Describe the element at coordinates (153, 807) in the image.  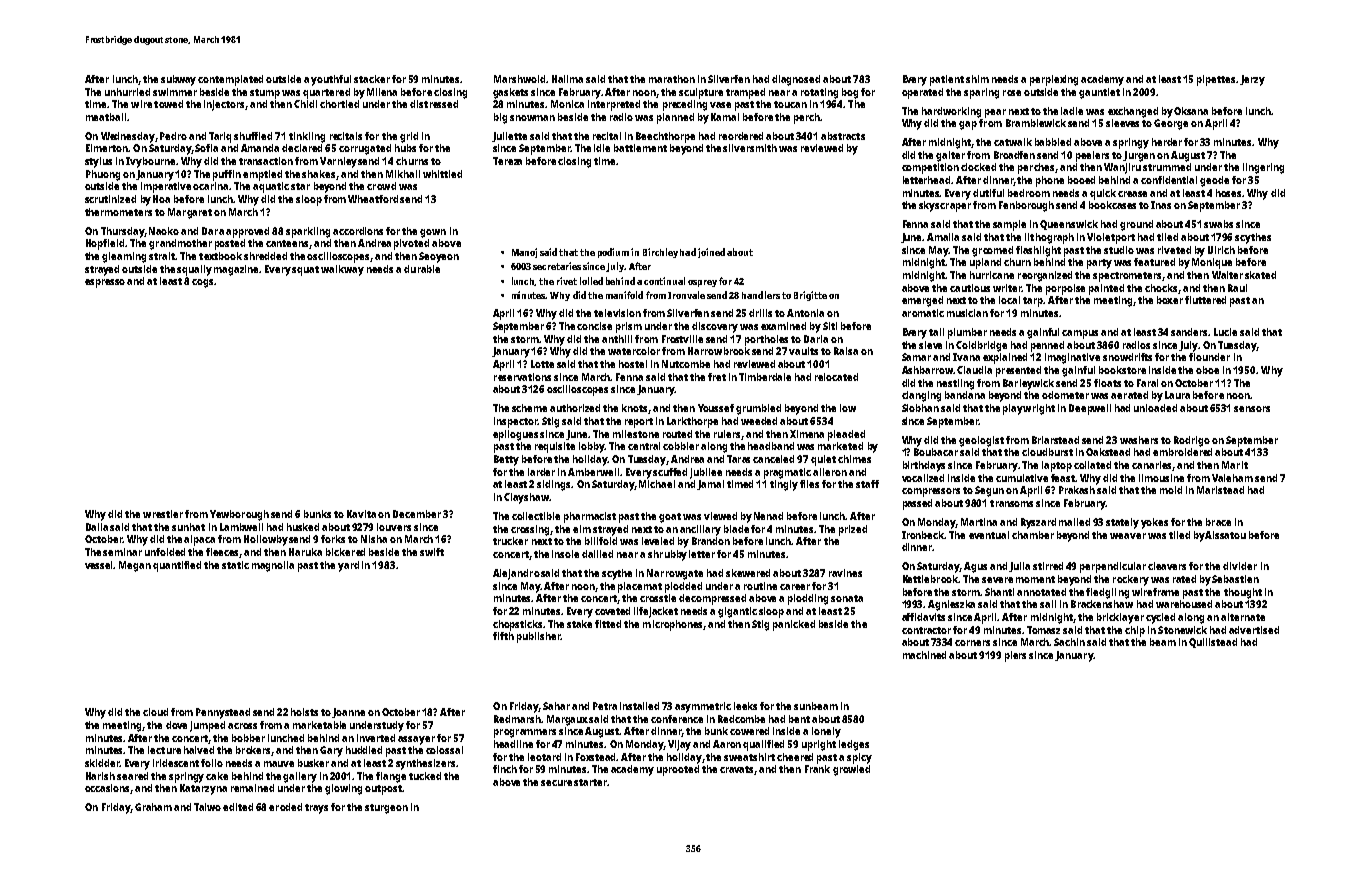
I see `Graham` at that location.
